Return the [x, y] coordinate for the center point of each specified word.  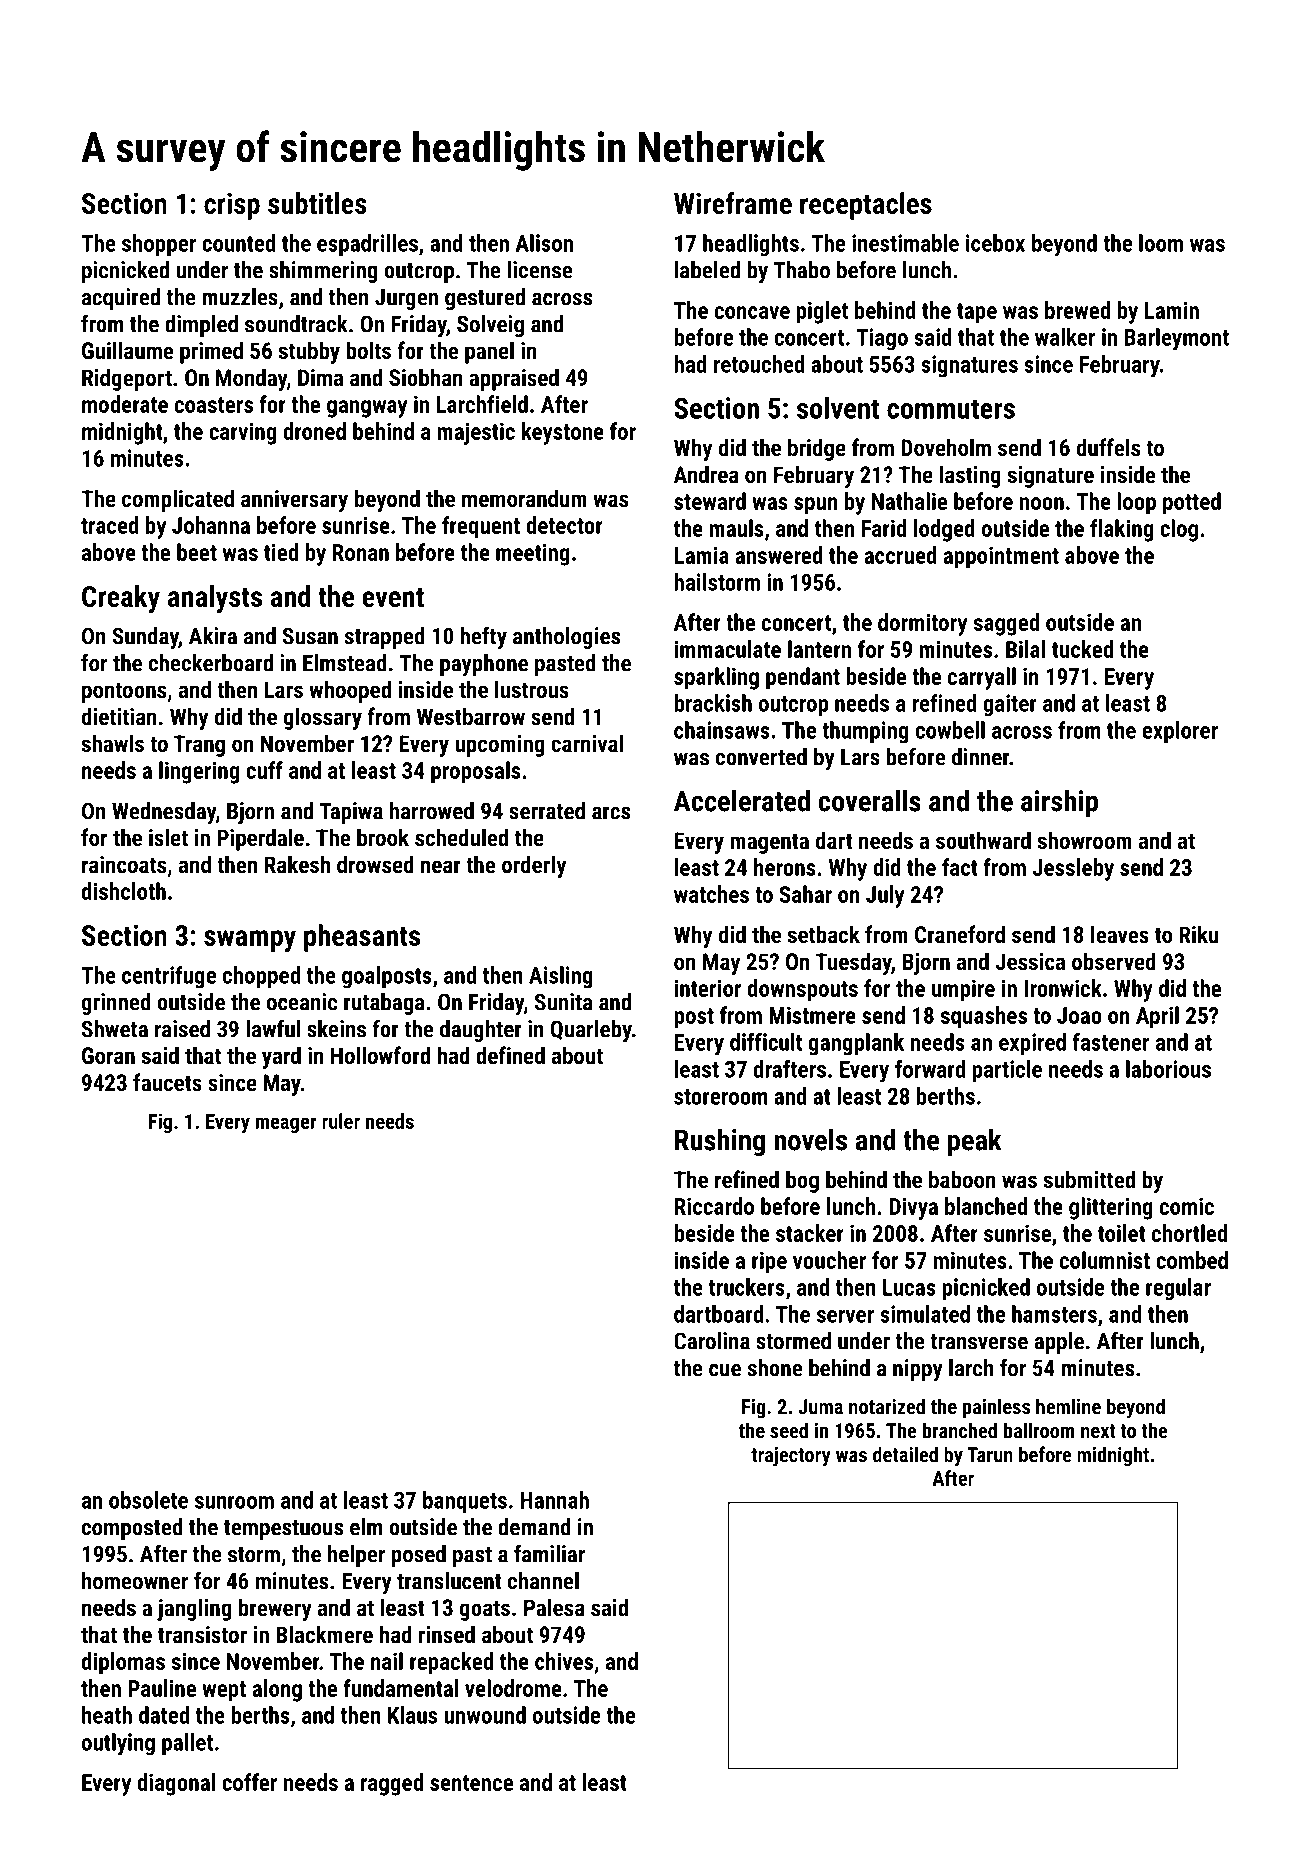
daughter [481, 1031]
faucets [167, 1082]
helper [356, 1556]
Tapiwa [351, 813]
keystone [563, 433]
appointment [1001, 557]
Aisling [561, 977]
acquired [121, 299]
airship [1059, 803]
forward [930, 1069]
